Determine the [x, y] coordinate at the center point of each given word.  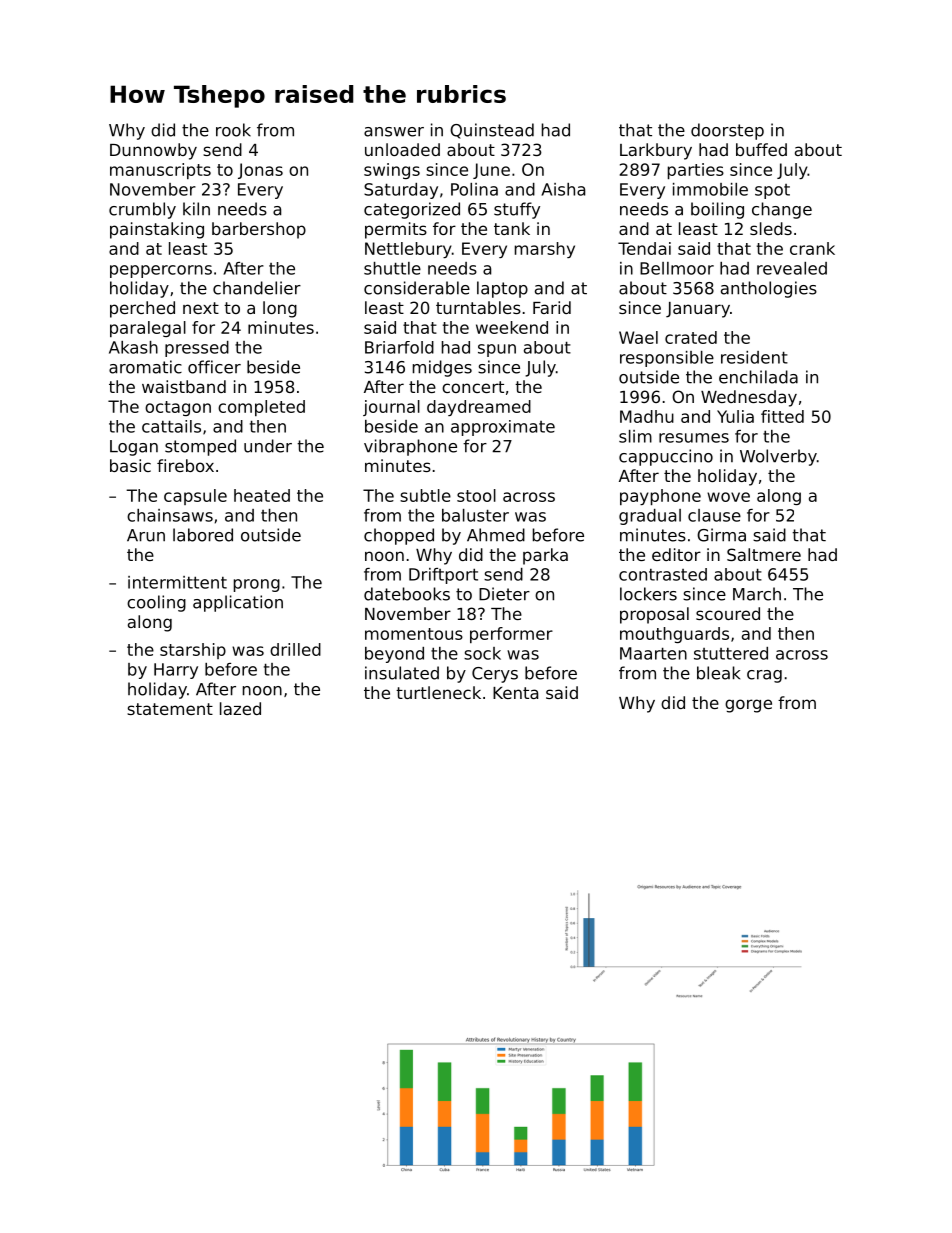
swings [392, 171]
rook [233, 130]
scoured [728, 613]
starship [193, 651]
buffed [761, 149]
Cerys [495, 675]
